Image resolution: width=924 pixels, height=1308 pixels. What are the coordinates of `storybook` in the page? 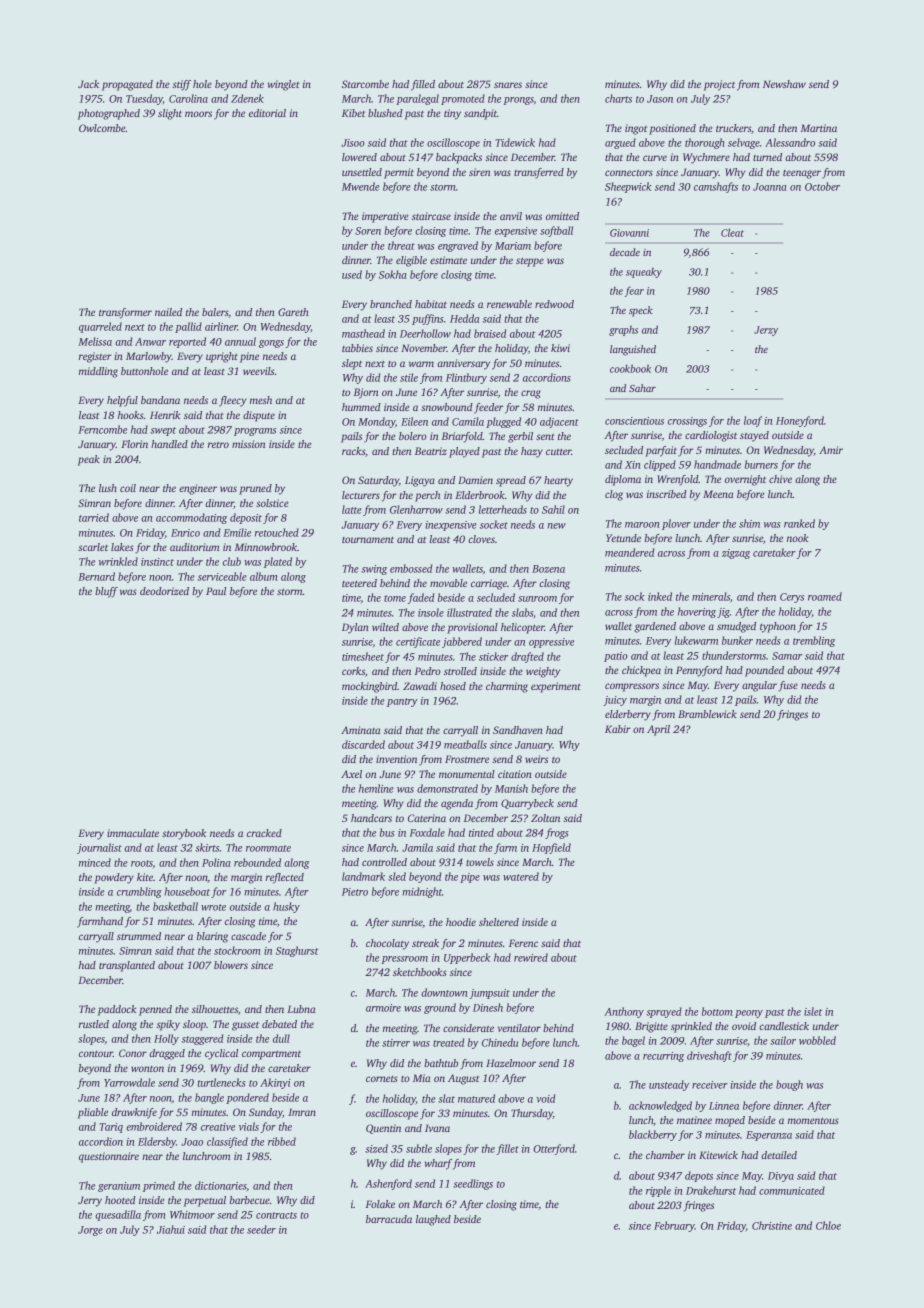 It's located at (184, 834).
